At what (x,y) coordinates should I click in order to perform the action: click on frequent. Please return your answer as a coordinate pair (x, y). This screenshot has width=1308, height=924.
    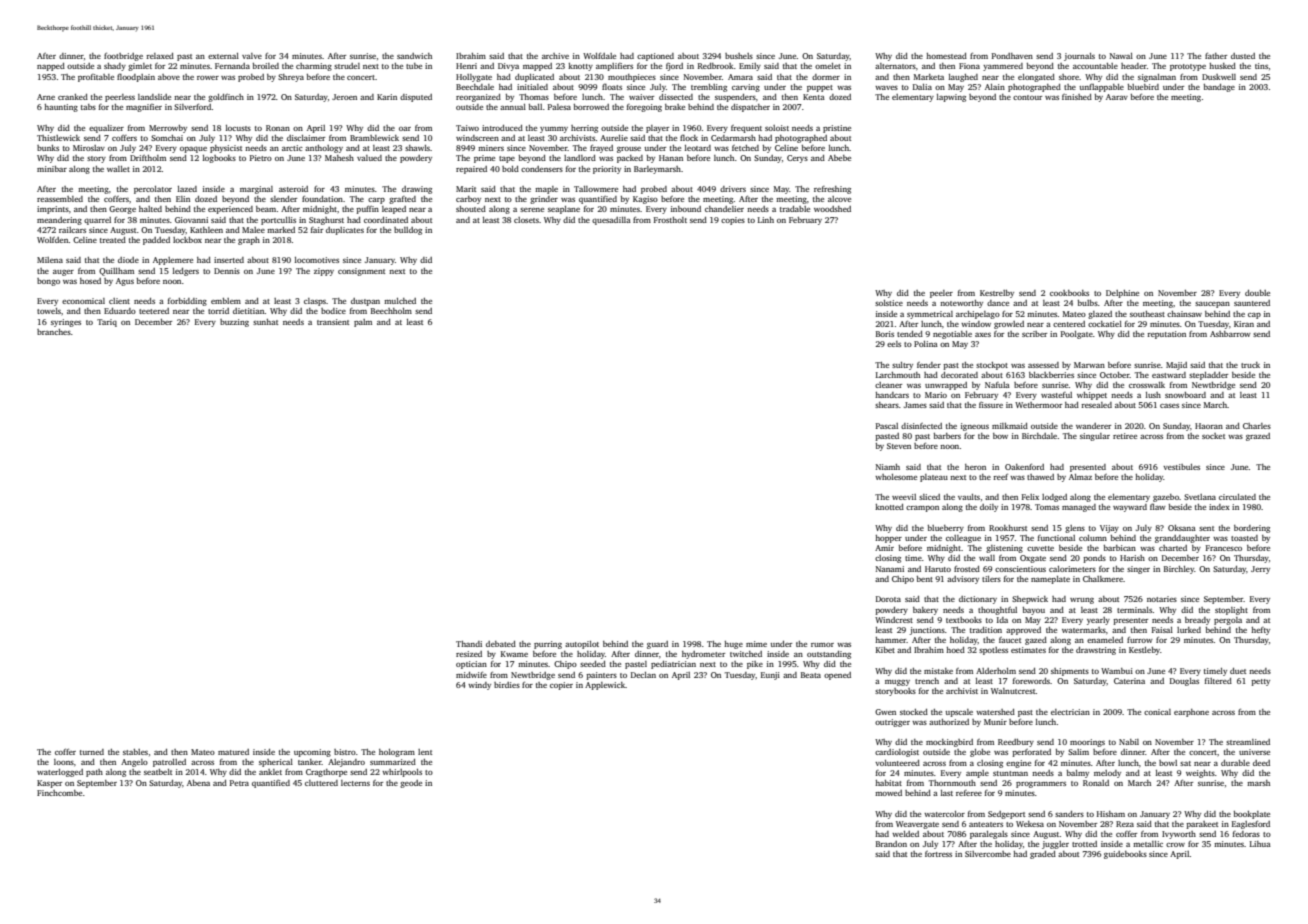
    Looking at the image, I should click on (746, 129).
